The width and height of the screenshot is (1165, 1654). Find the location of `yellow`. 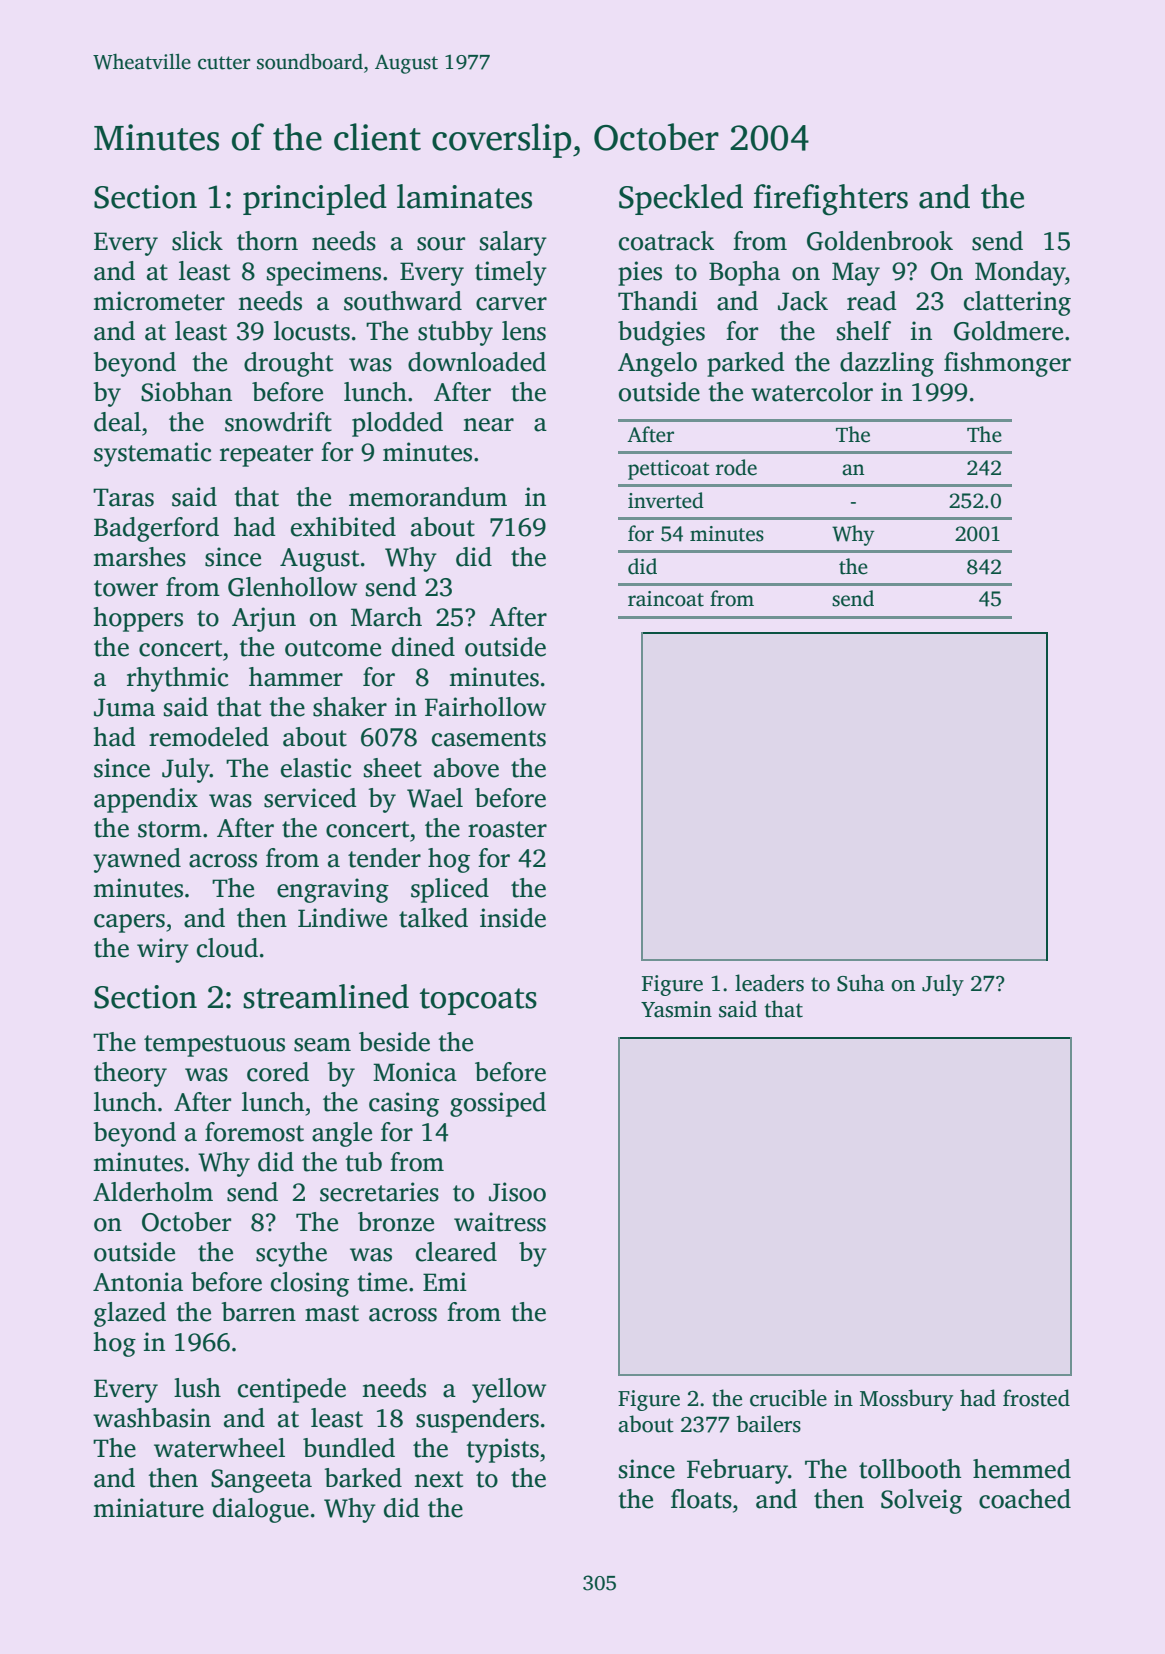

yellow is located at coordinates (509, 1390).
